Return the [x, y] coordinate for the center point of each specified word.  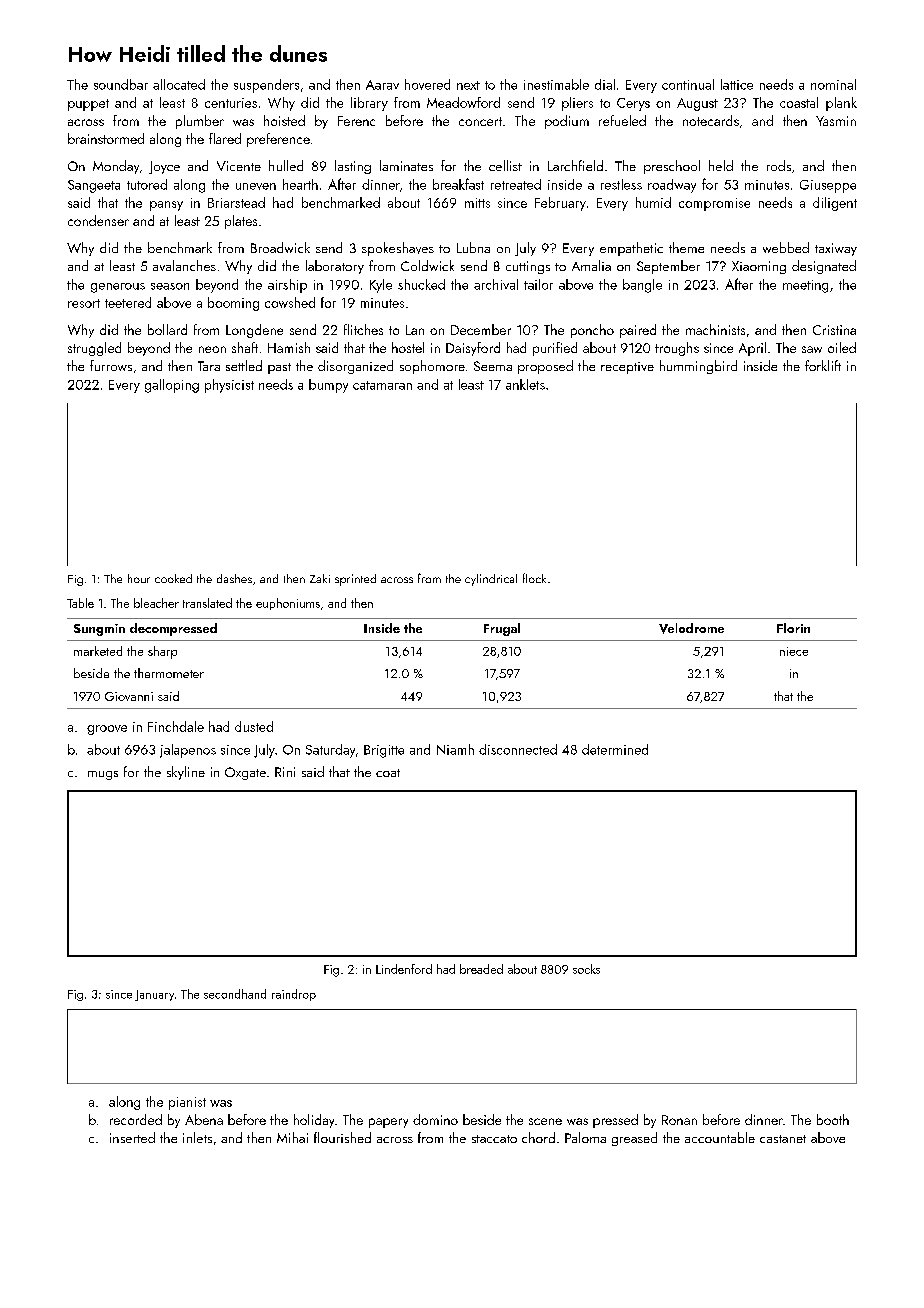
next [468, 85]
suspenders [266, 86]
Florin [793, 628]
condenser [98, 220]
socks [586, 969]
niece [794, 651]
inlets [197, 1137]
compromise [714, 204]
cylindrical [491, 580]
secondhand [235, 994]
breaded [481, 969]
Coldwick [427, 265]
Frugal [502, 629]
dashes [234, 578]
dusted [254, 726]
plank [841, 104]
